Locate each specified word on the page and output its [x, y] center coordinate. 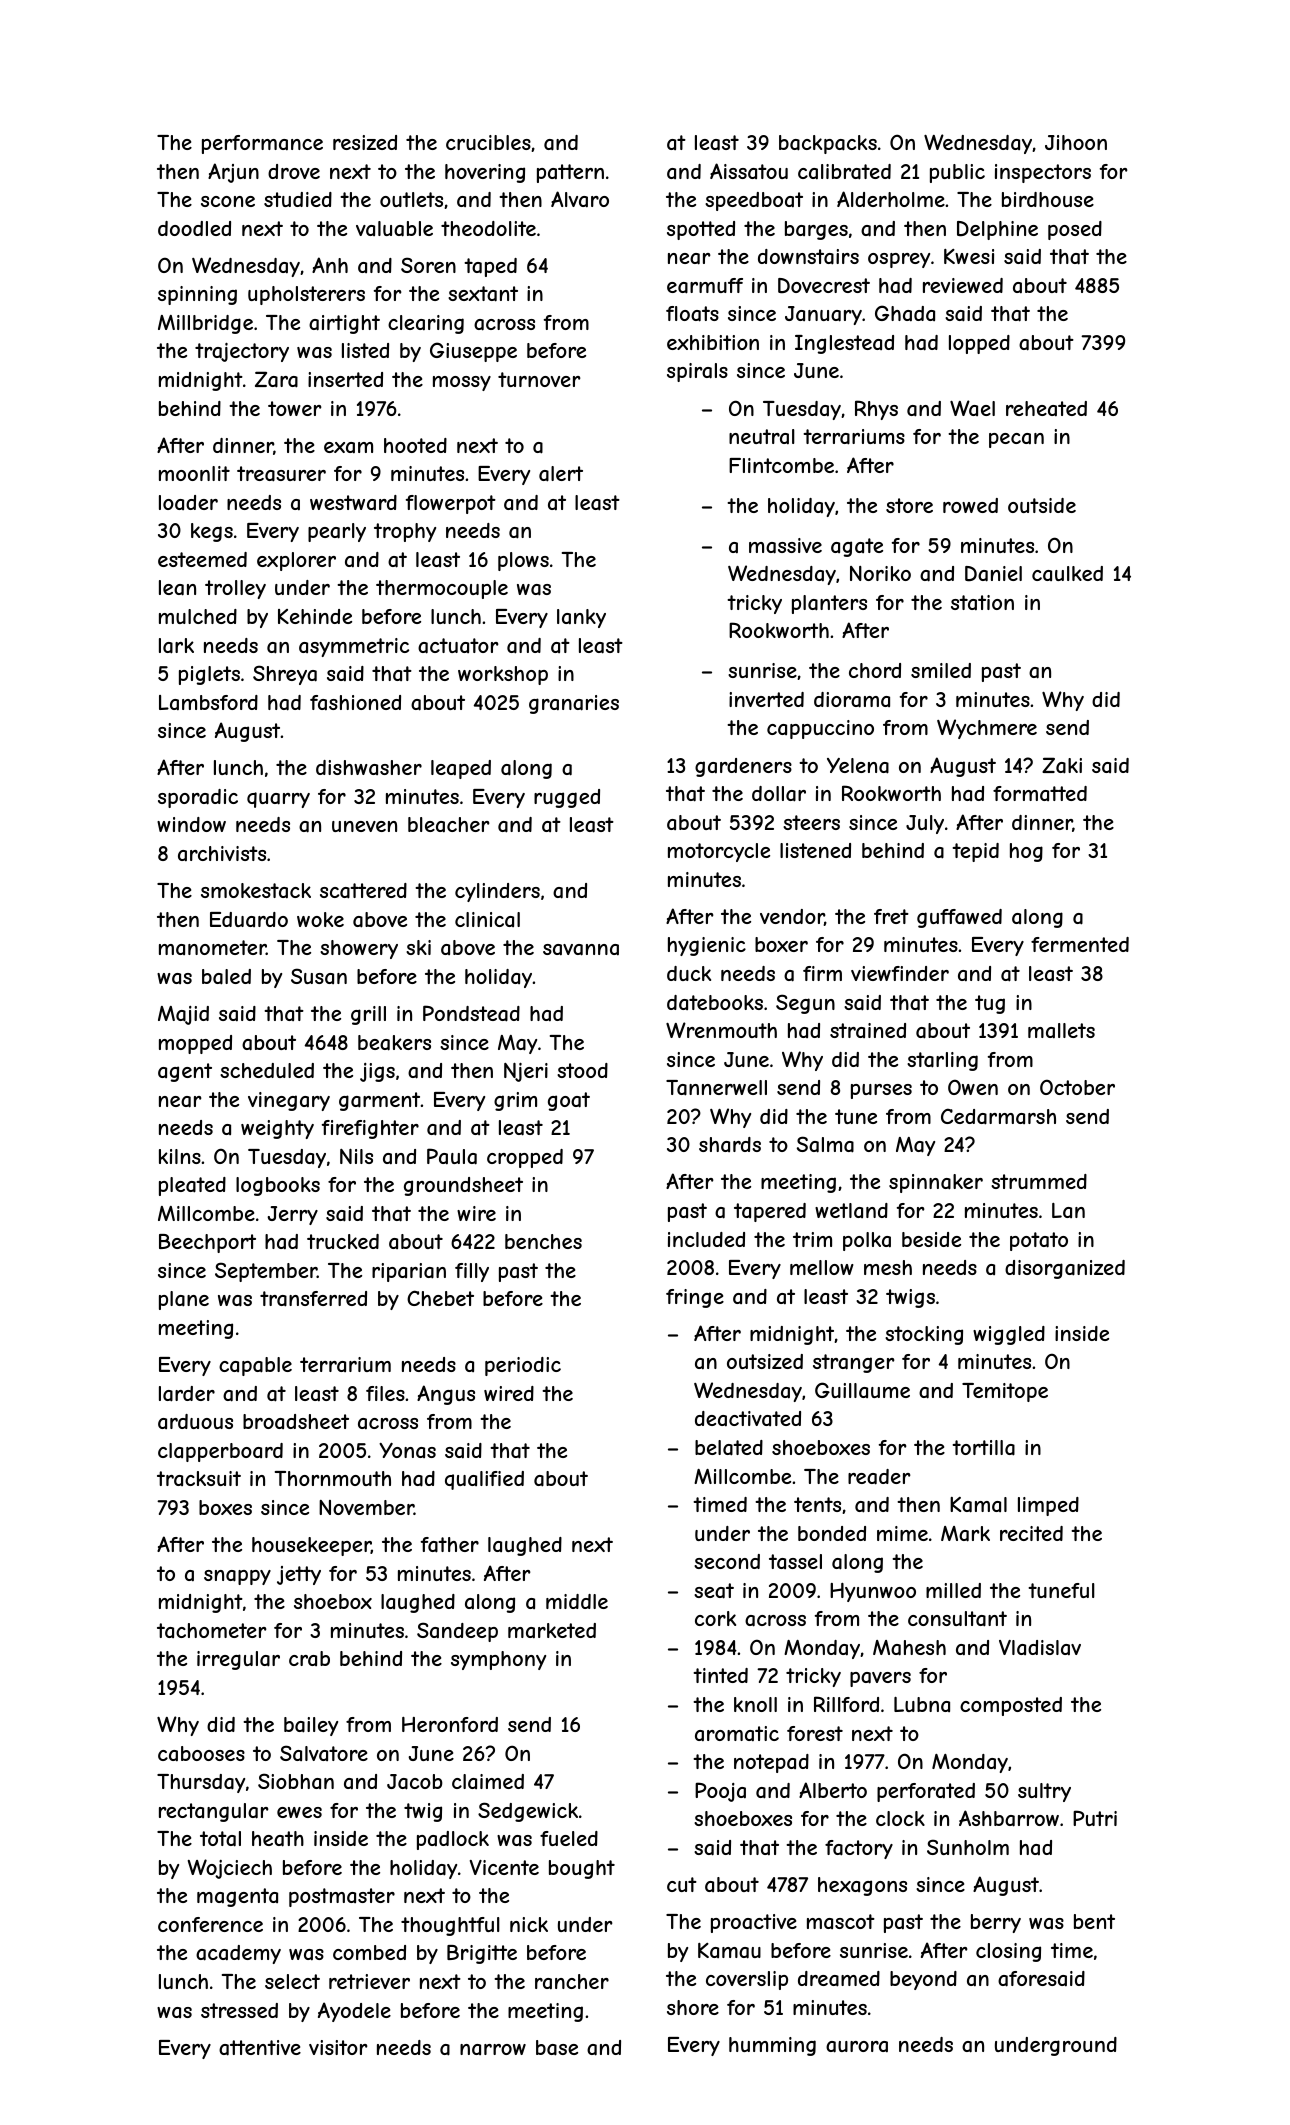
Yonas [407, 1450]
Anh [330, 265]
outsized [765, 1361]
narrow [493, 2049]
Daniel [993, 574]
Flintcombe [781, 465]
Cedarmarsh [998, 1116]
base [557, 2048]
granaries [574, 704]
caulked [1067, 573]
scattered [363, 891]
